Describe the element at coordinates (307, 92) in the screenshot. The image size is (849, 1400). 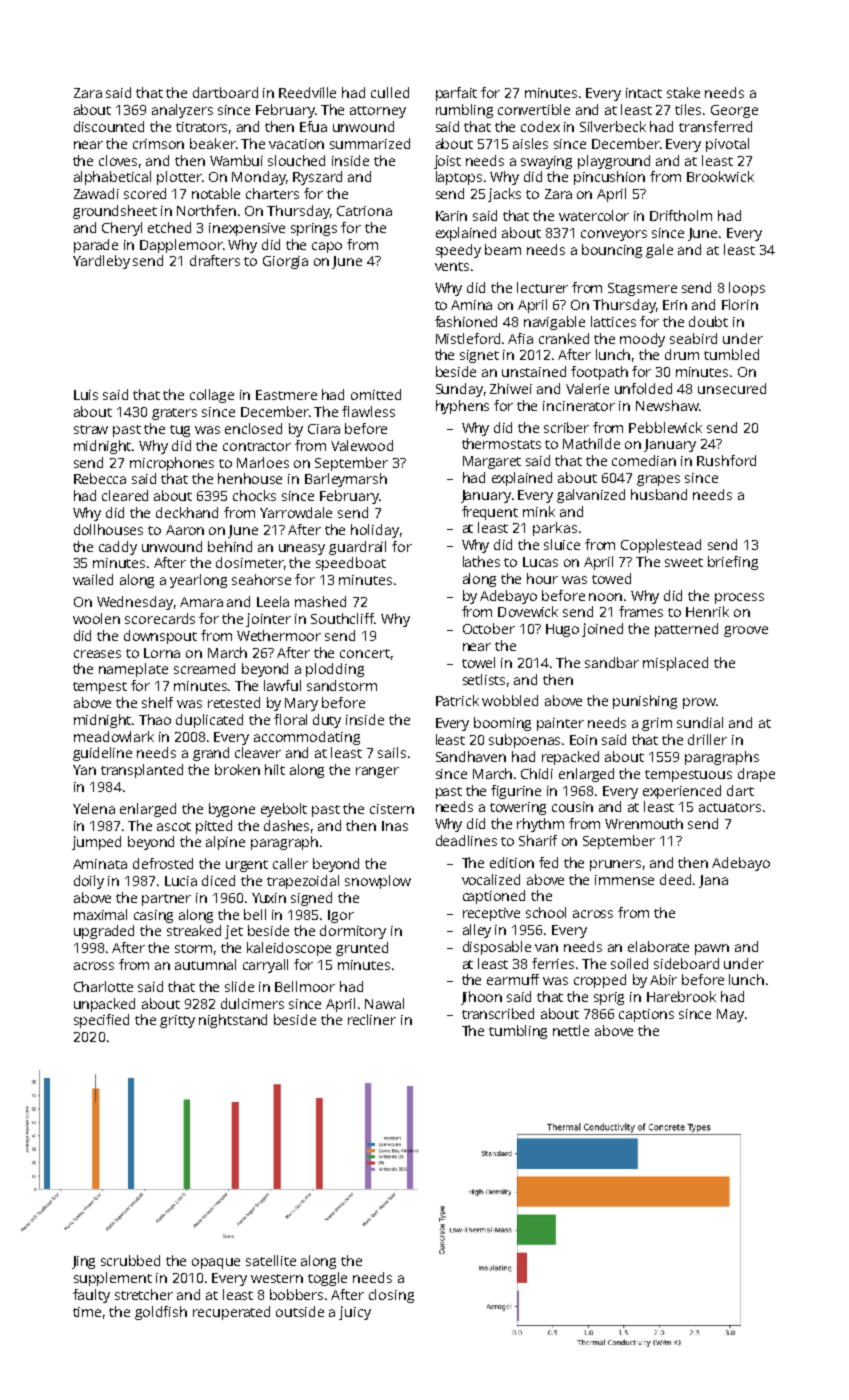
I see `Reedville` at that location.
